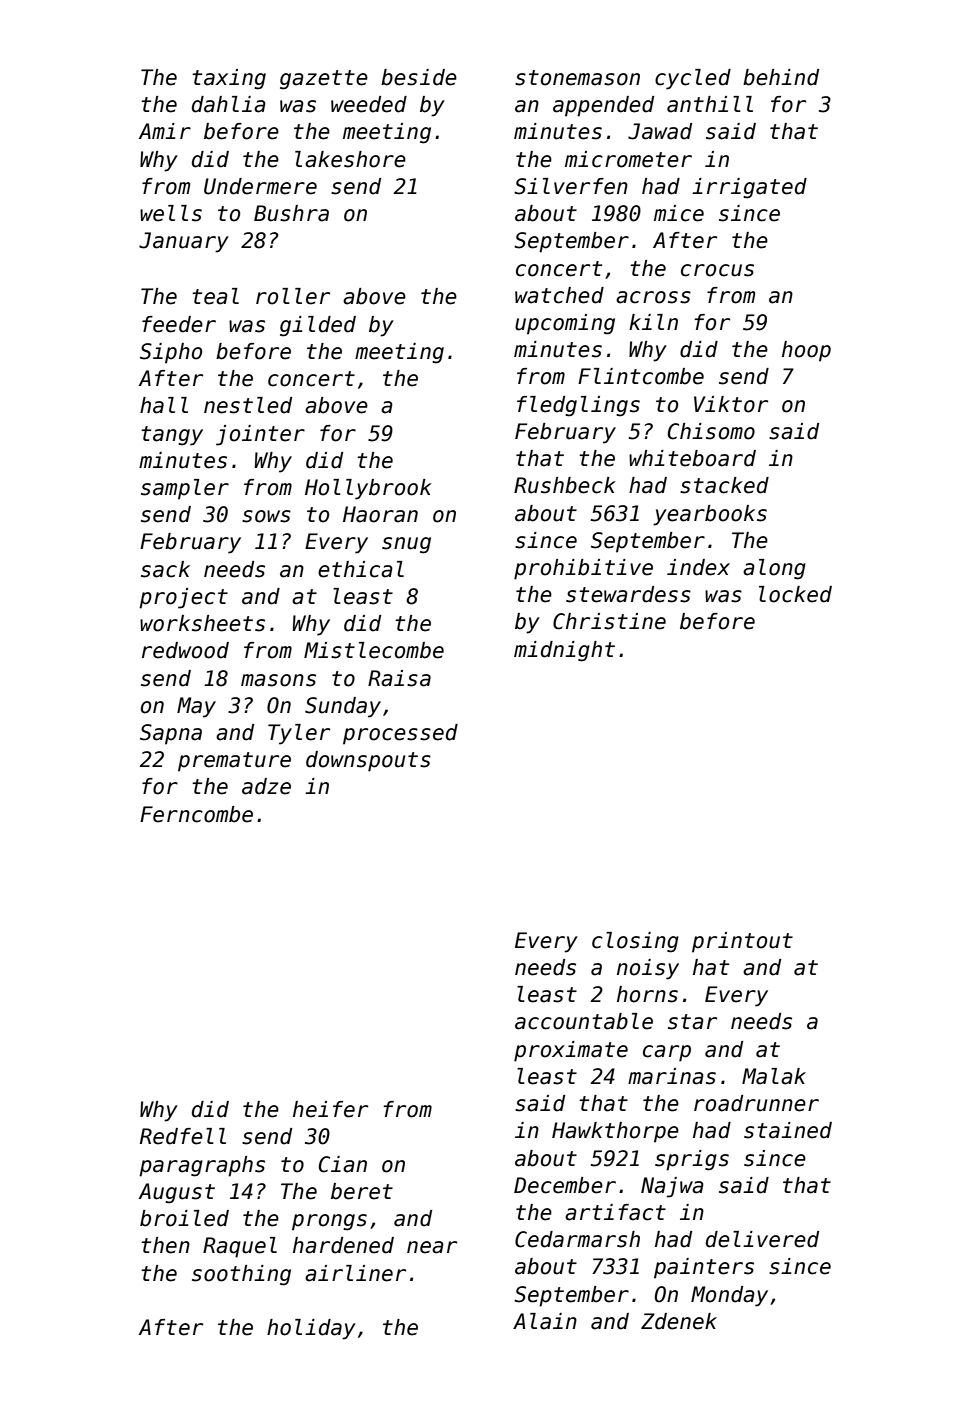 Image resolution: width=979 pixels, height=1418 pixels. What do you see at coordinates (229, 79) in the screenshot?
I see `taxing` at bounding box center [229, 79].
